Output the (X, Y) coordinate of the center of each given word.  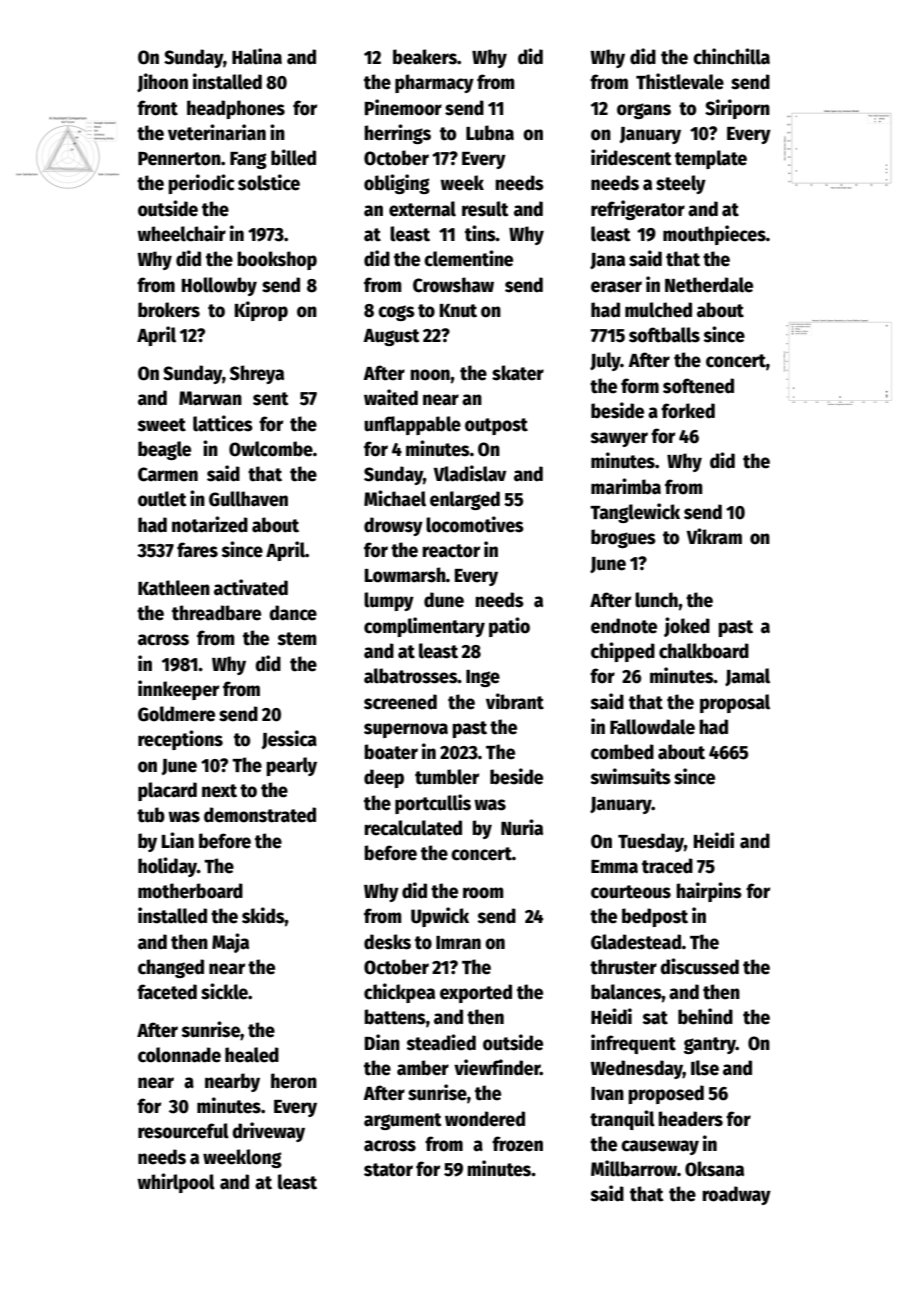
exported (476, 993)
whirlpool (176, 1183)
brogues (623, 538)
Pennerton (179, 159)
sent (271, 399)
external (422, 209)
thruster (623, 967)
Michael (395, 498)
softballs (664, 335)
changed (171, 968)
